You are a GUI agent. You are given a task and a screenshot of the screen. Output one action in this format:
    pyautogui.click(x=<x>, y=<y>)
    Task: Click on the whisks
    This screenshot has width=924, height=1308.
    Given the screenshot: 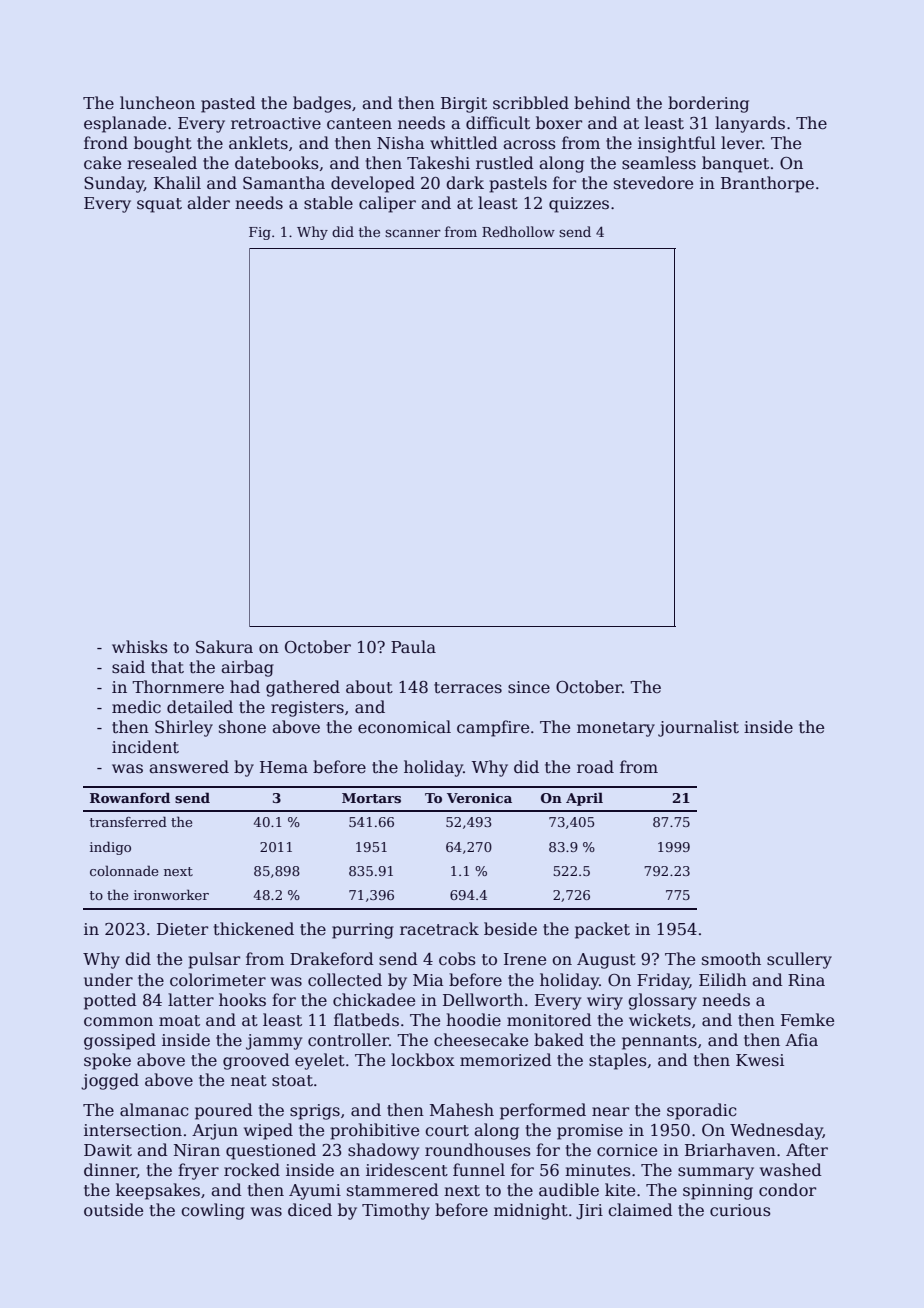 What is the action you would take?
    pyautogui.click(x=140, y=647)
